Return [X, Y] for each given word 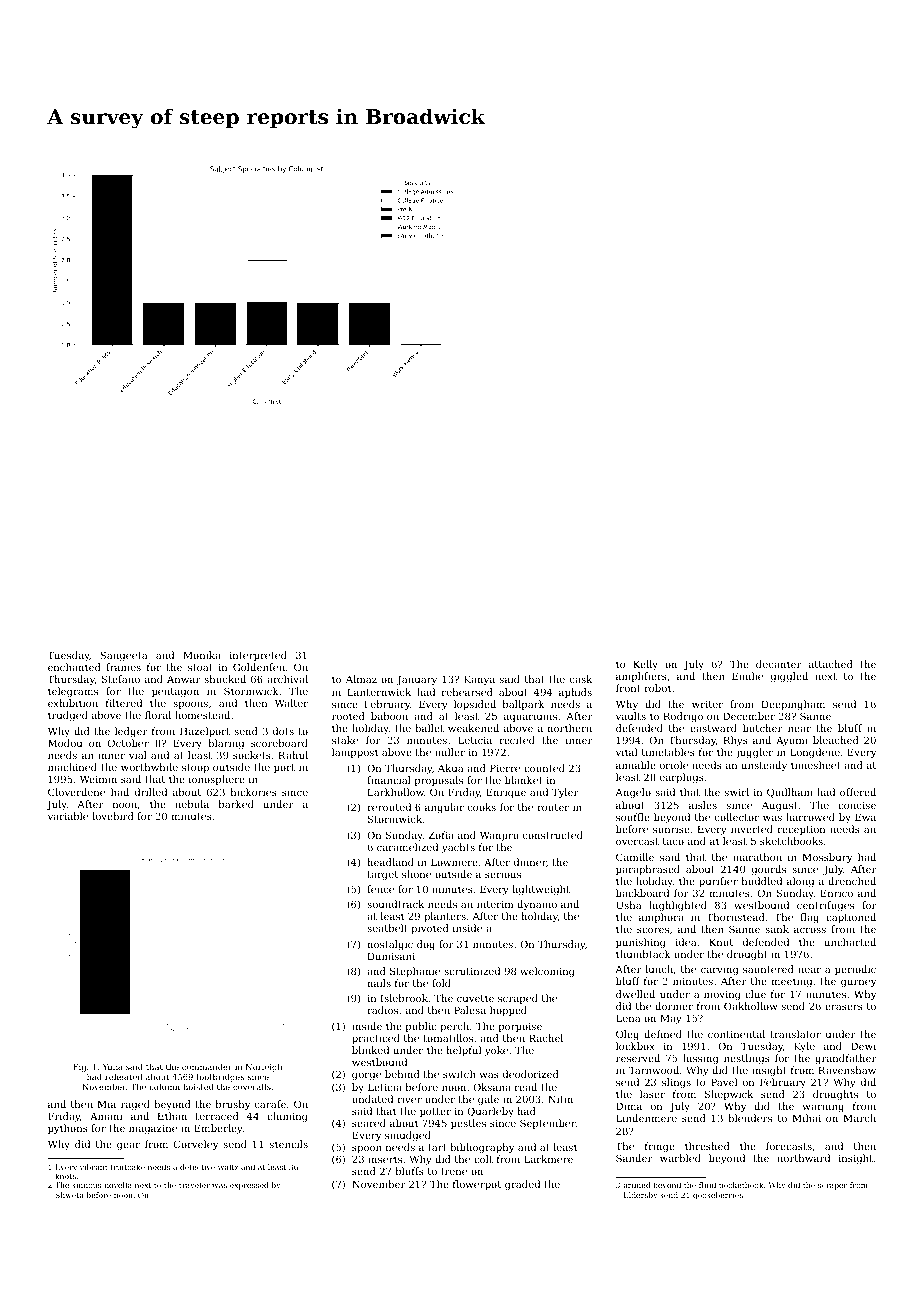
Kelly [645, 665]
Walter [291, 703]
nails [379, 983]
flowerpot [477, 1185]
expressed [249, 1186]
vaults [631, 716]
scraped [518, 999]
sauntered [768, 969]
